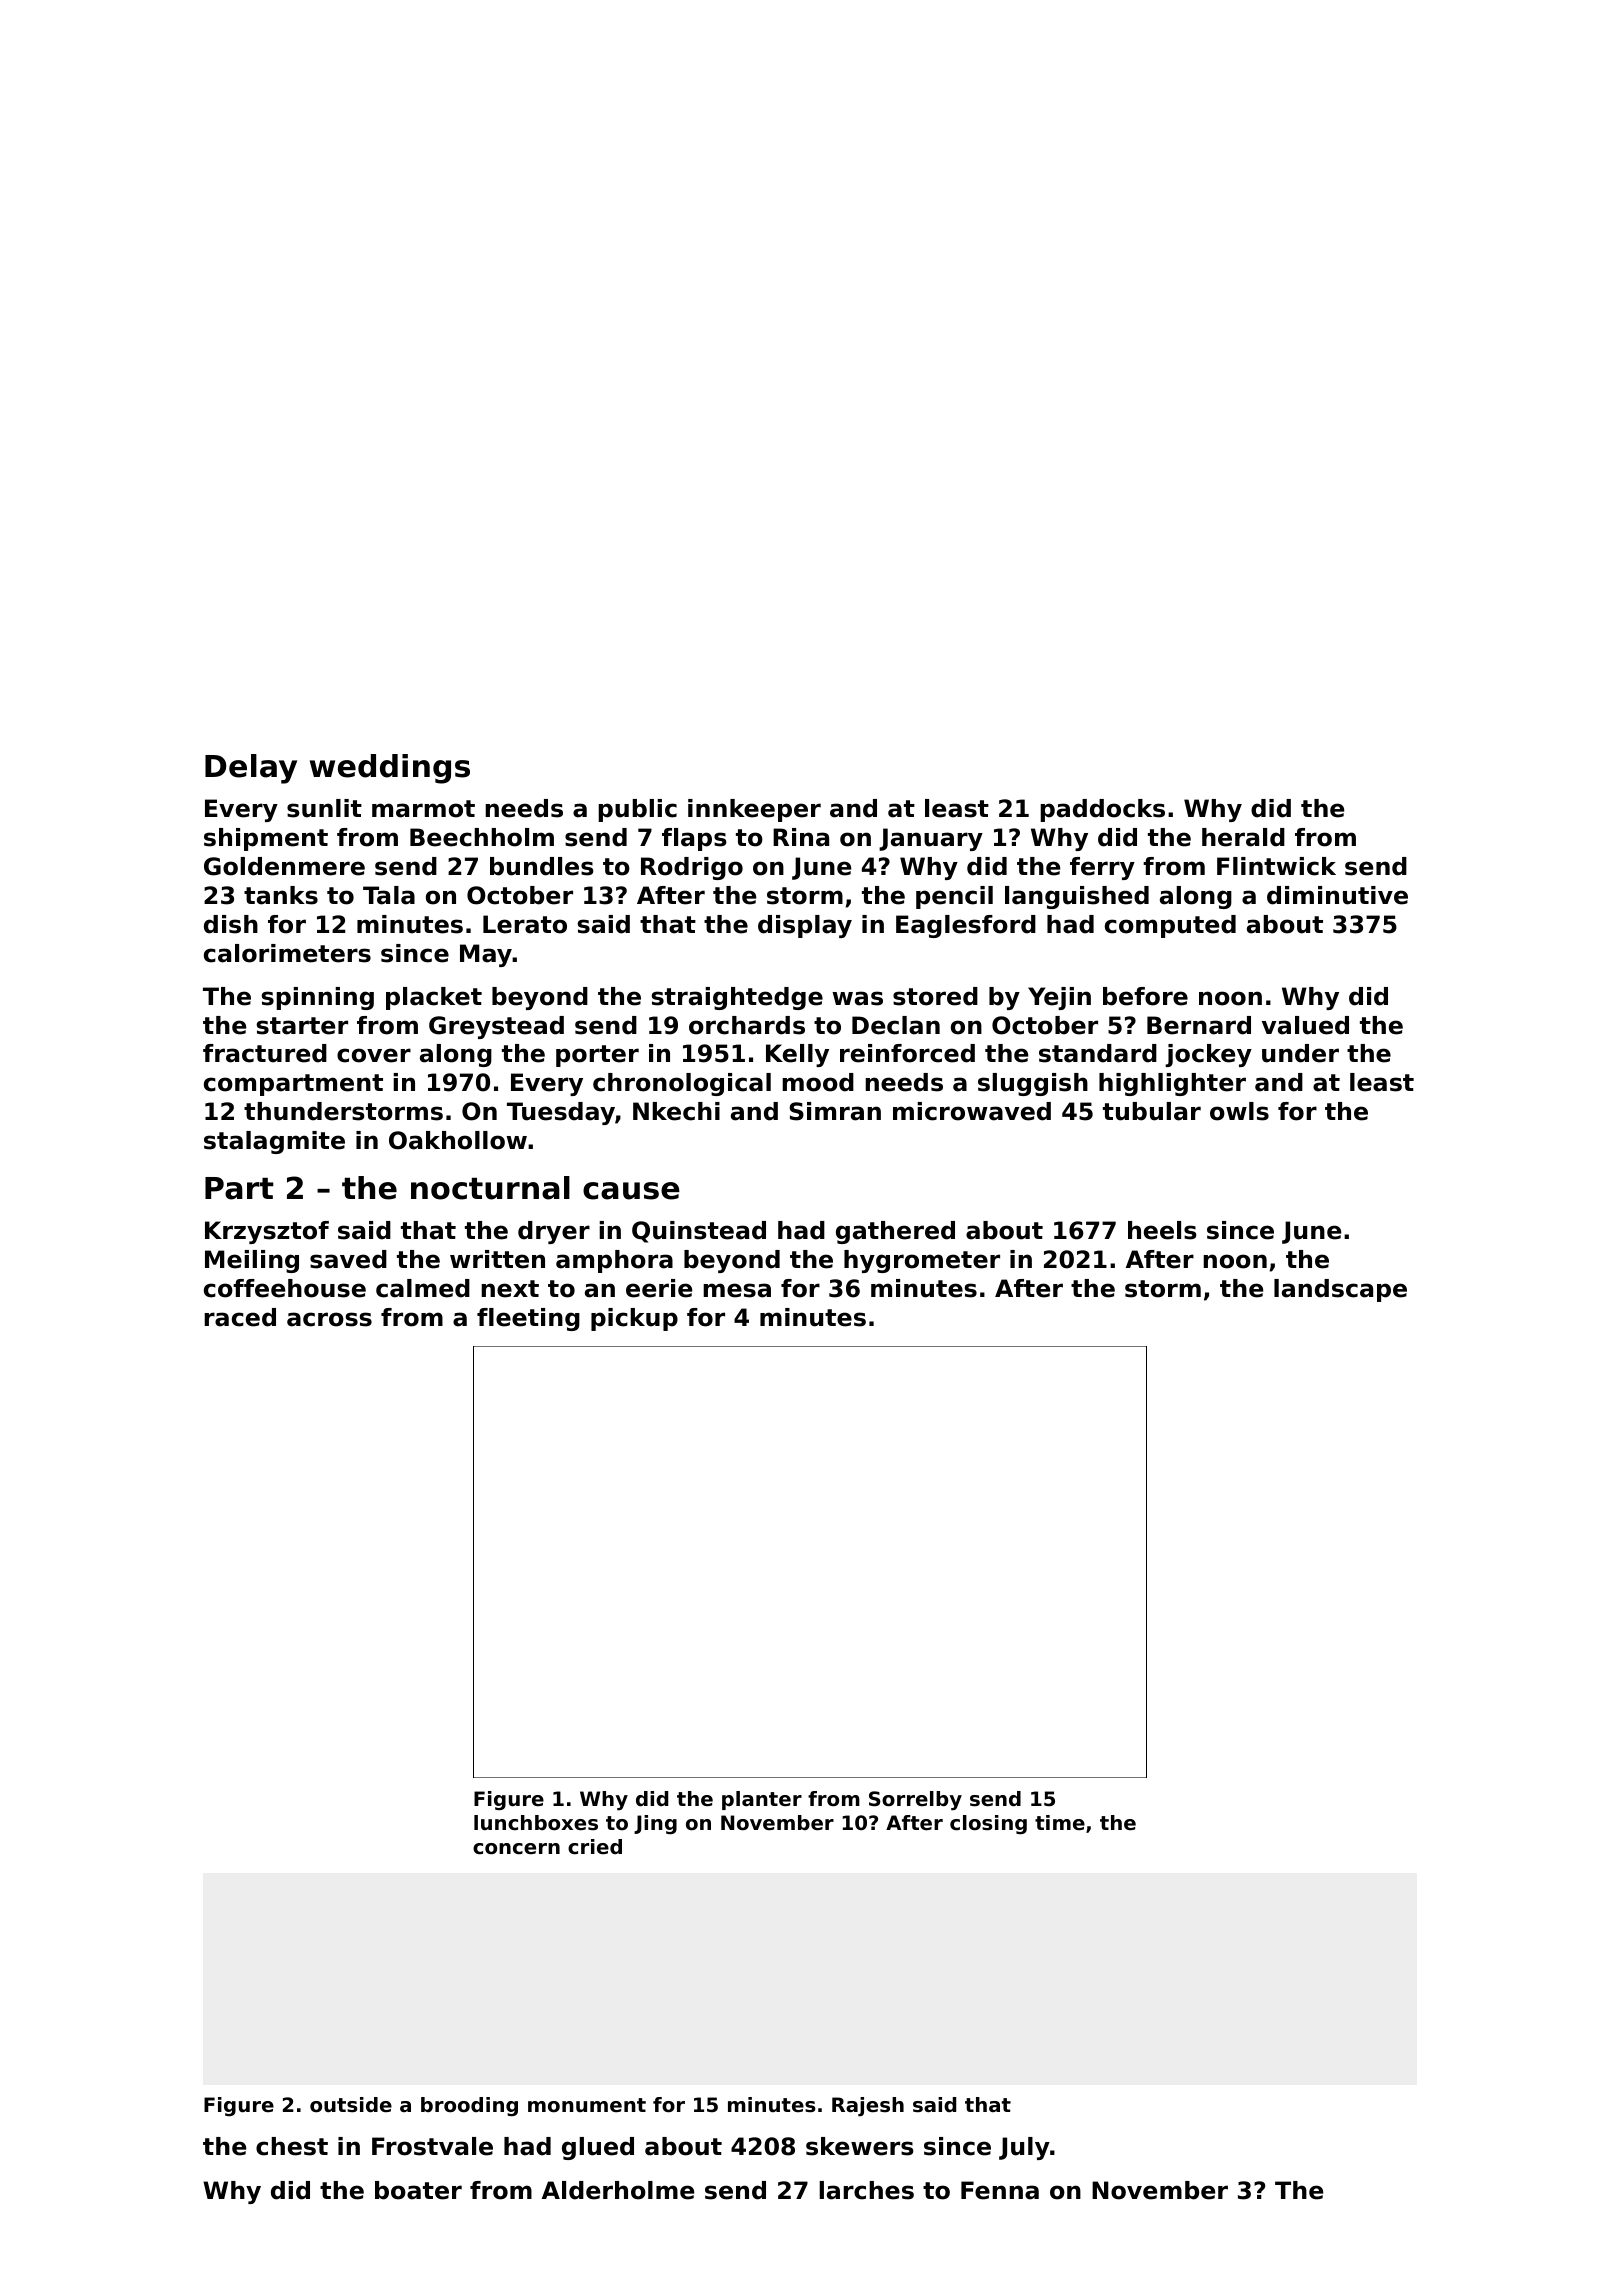  I want to click on Delay, so click(251, 769).
